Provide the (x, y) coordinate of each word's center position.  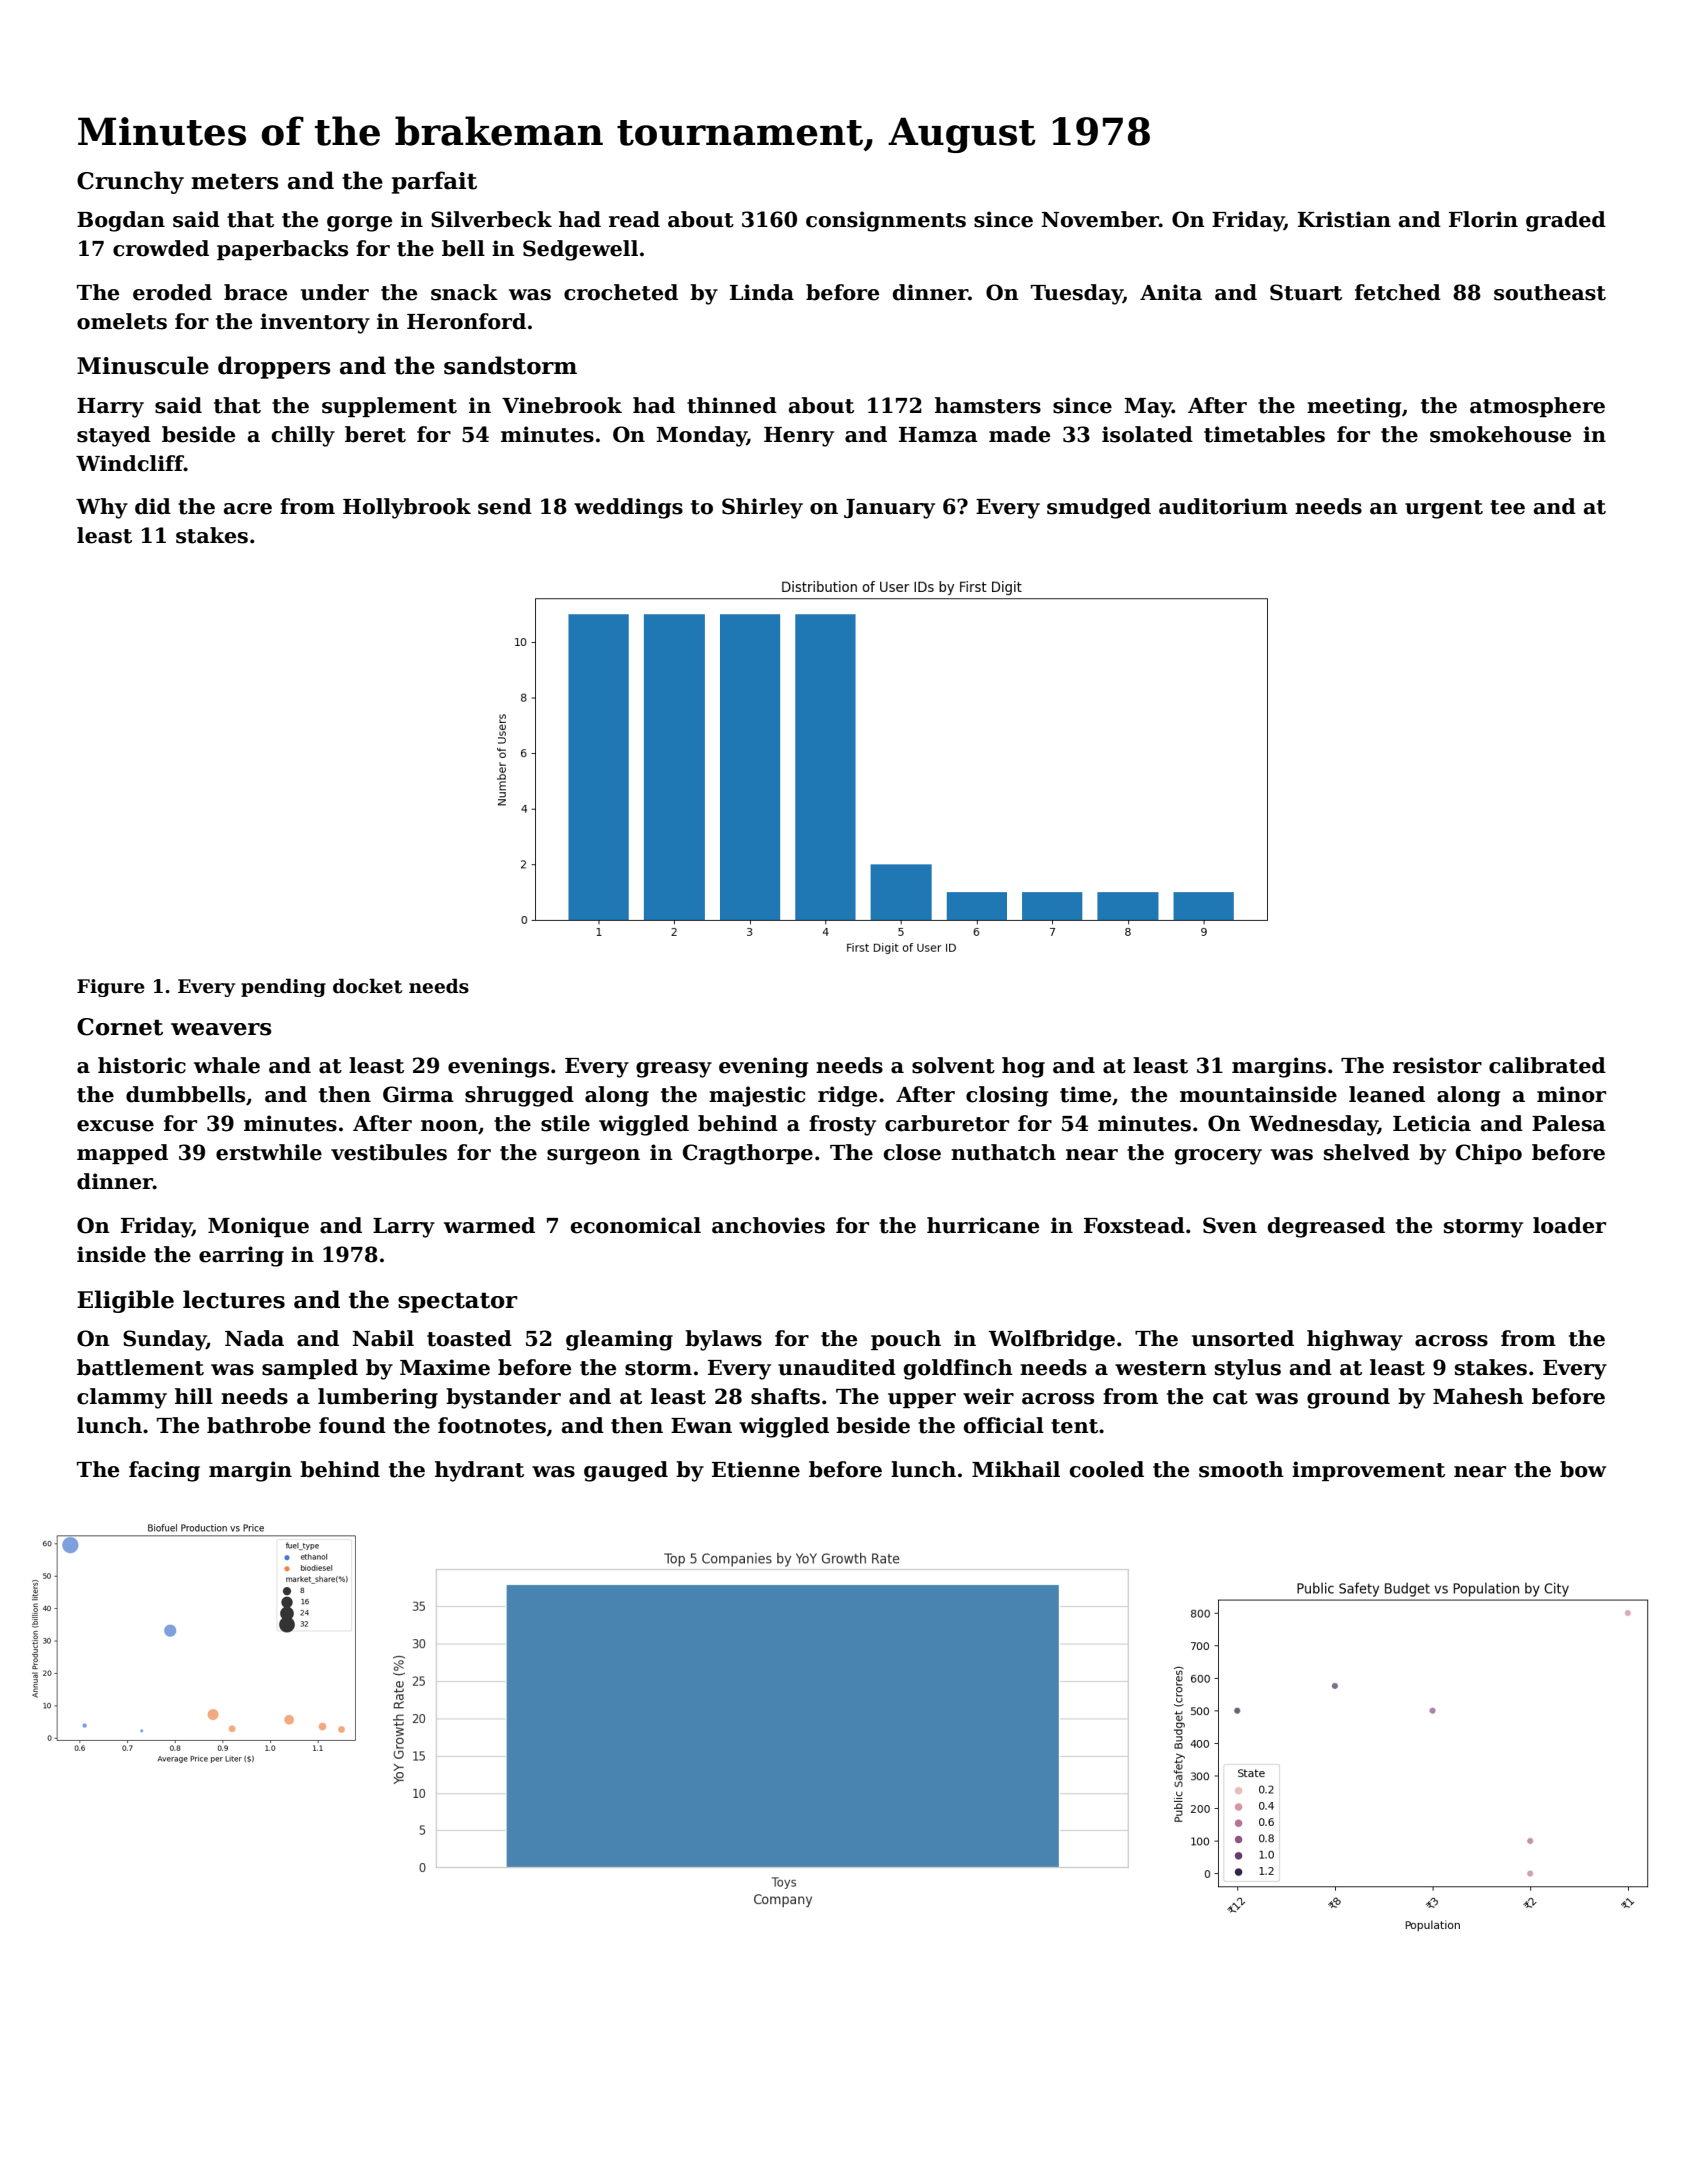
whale (227, 1065)
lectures (234, 1299)
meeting (1354, 407)
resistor (1437, 1065)
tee (1507, 507)
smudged (1099, 508)
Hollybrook (407, 508)
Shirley (762, 508)
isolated (1147, 434)
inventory (315, 323)
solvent (953, 1065)
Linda (762, 292)
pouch (906, 1340)
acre (248, 509)
